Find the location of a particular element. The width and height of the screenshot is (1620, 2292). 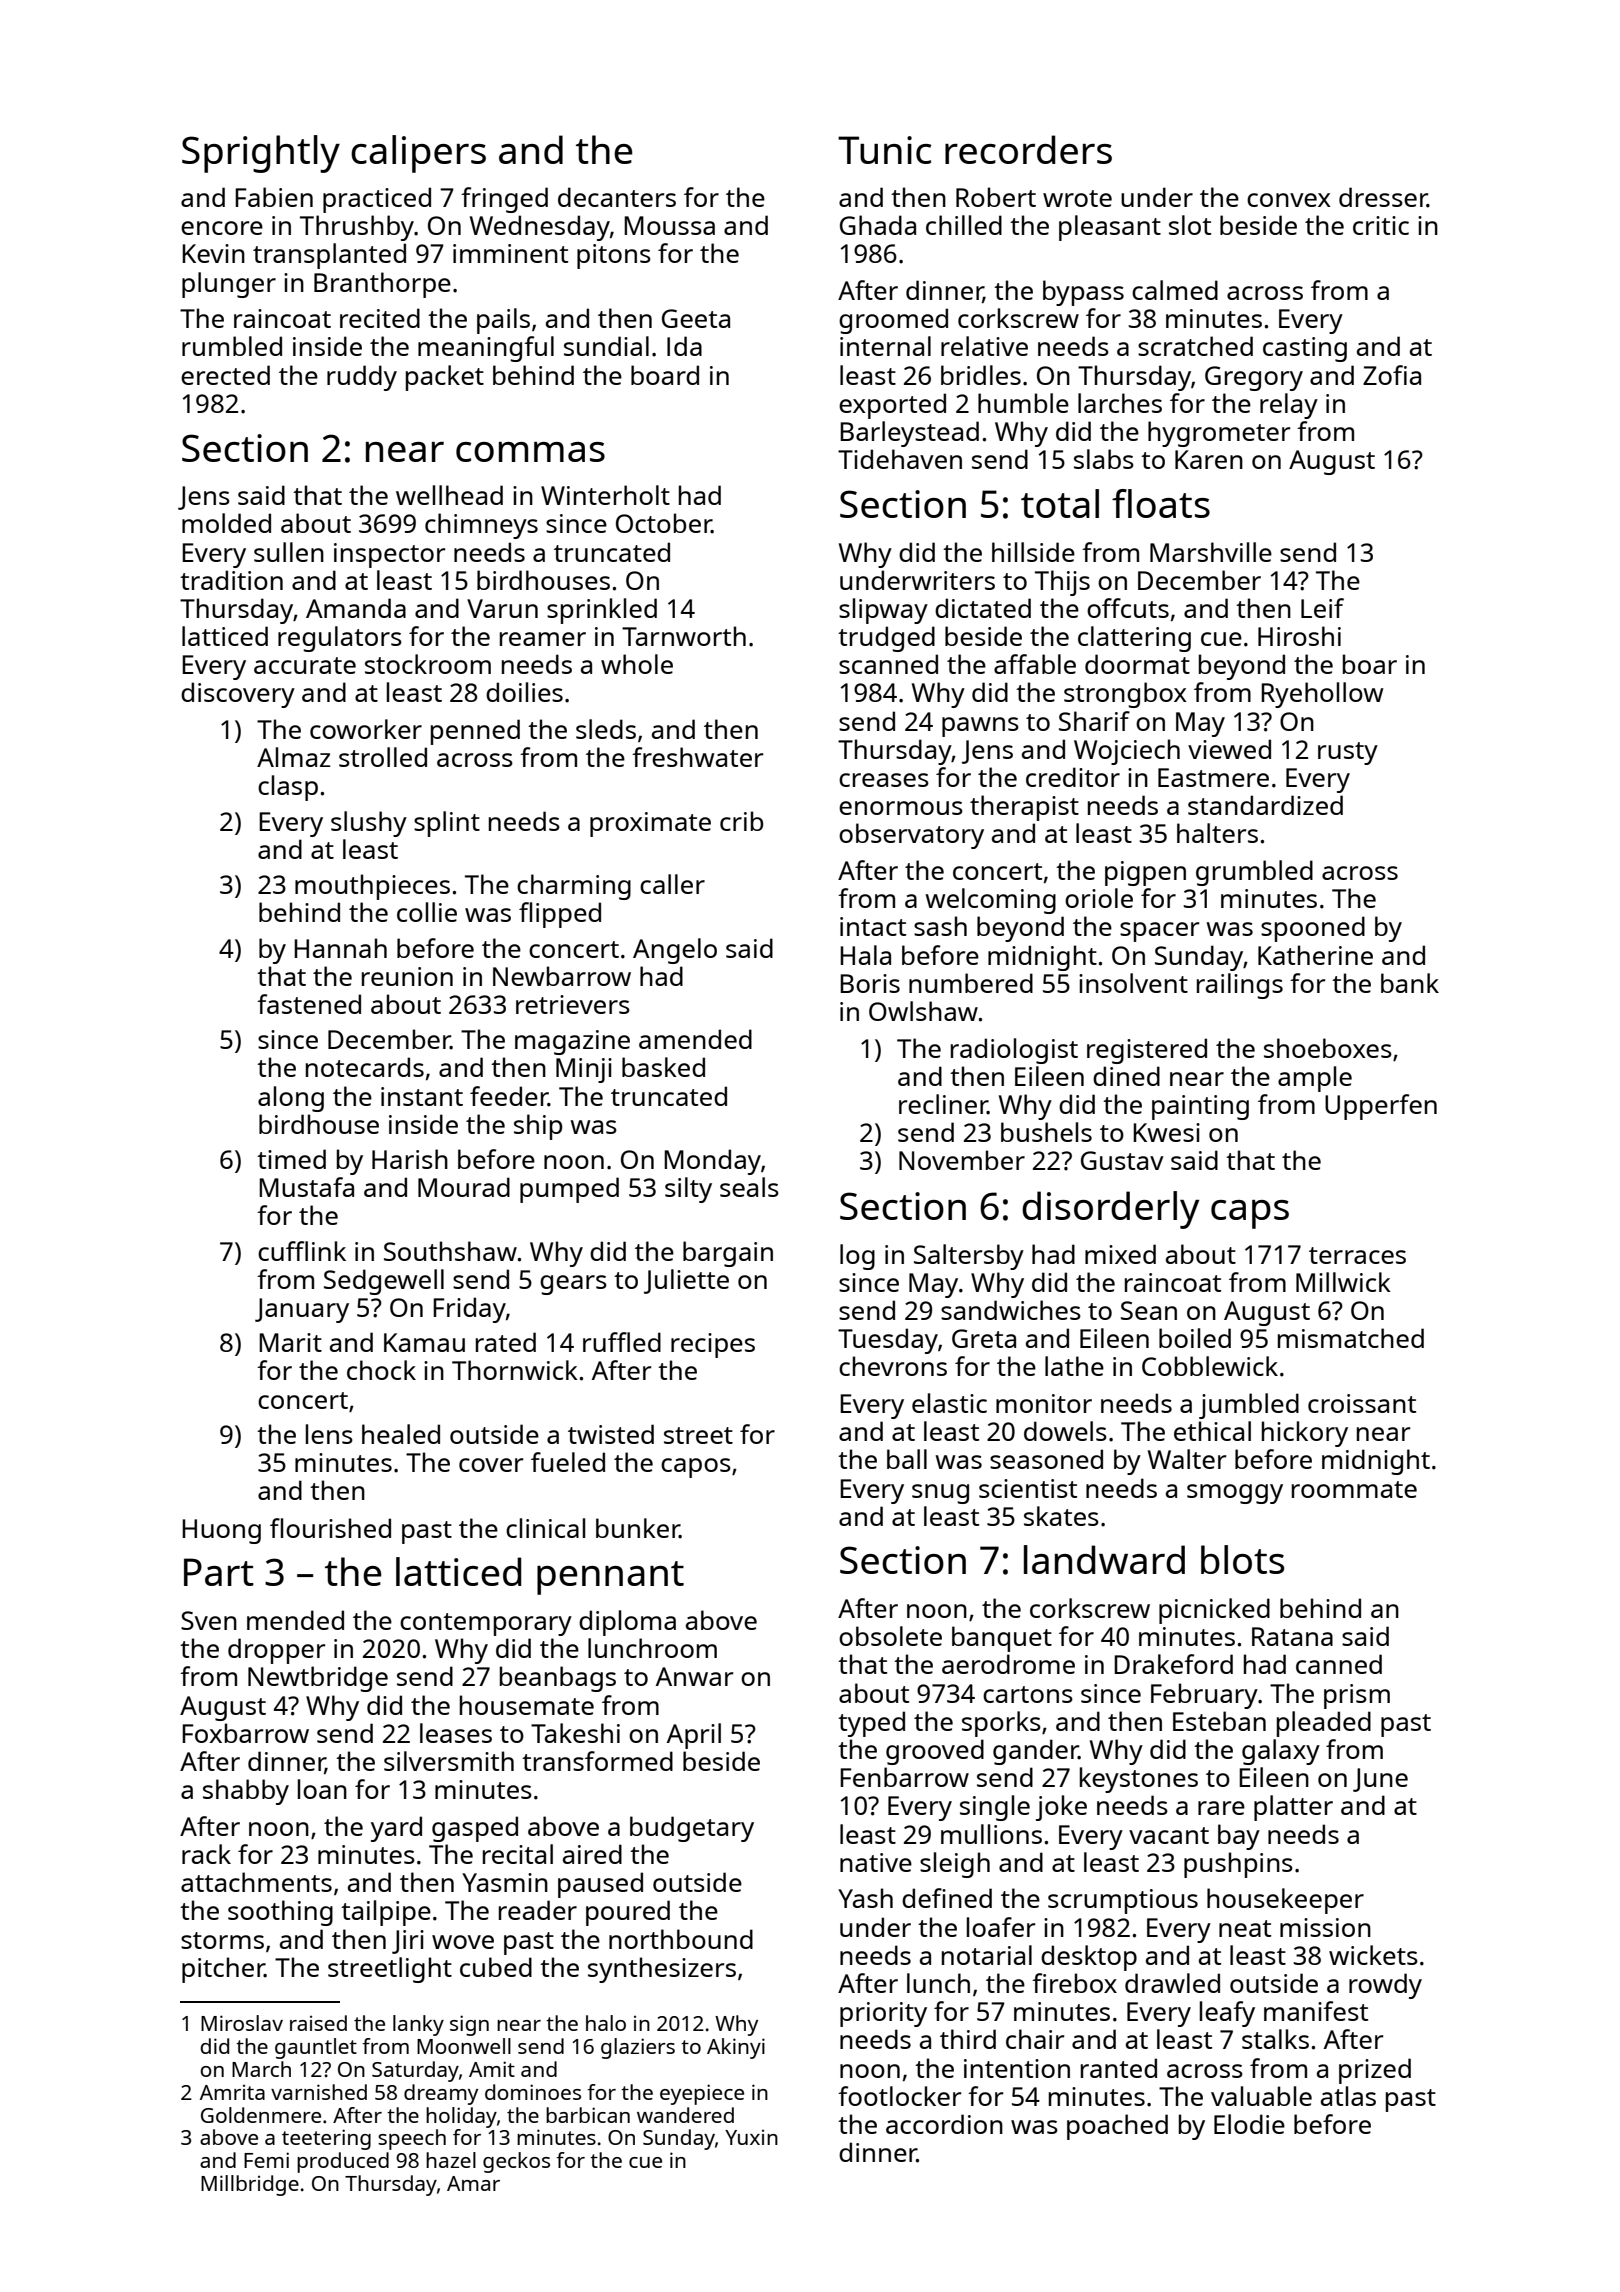

Anwar is located at coordinates (694, 1676).
